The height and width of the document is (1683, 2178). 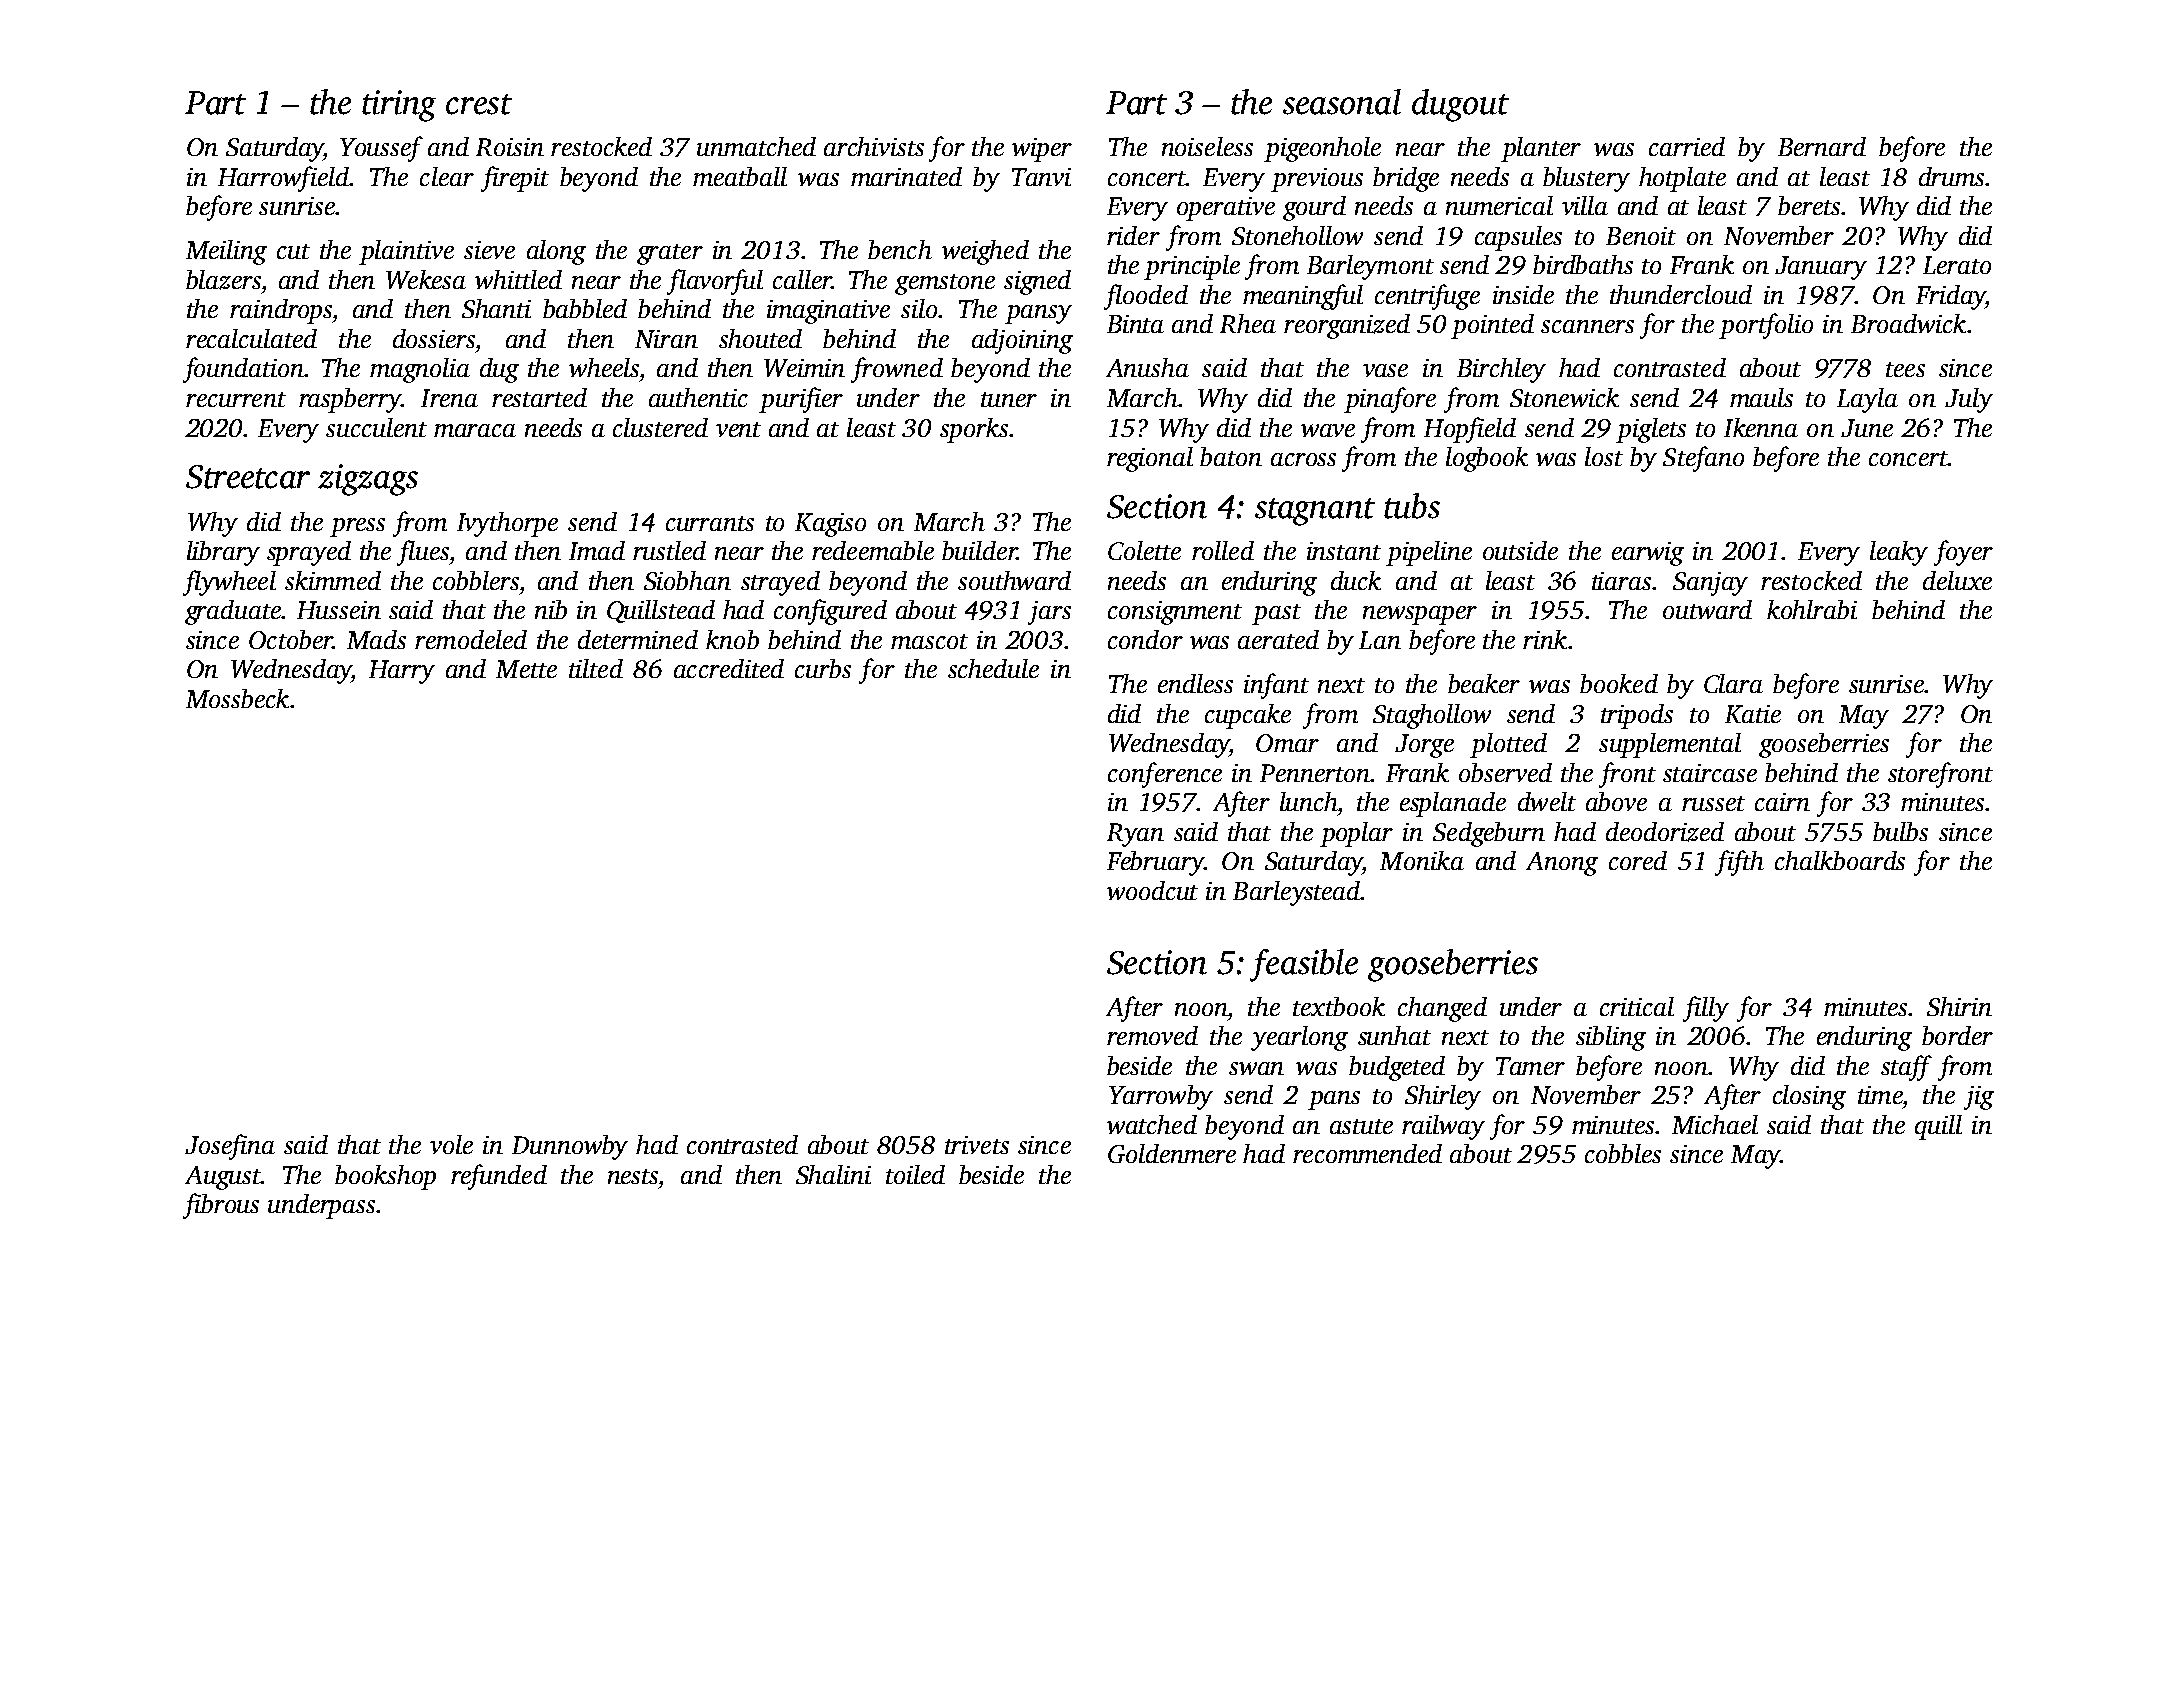 What do you see at coordinates (1152, 1035) in the document?
I see `removed` at bounding box center [1152, 1035].
